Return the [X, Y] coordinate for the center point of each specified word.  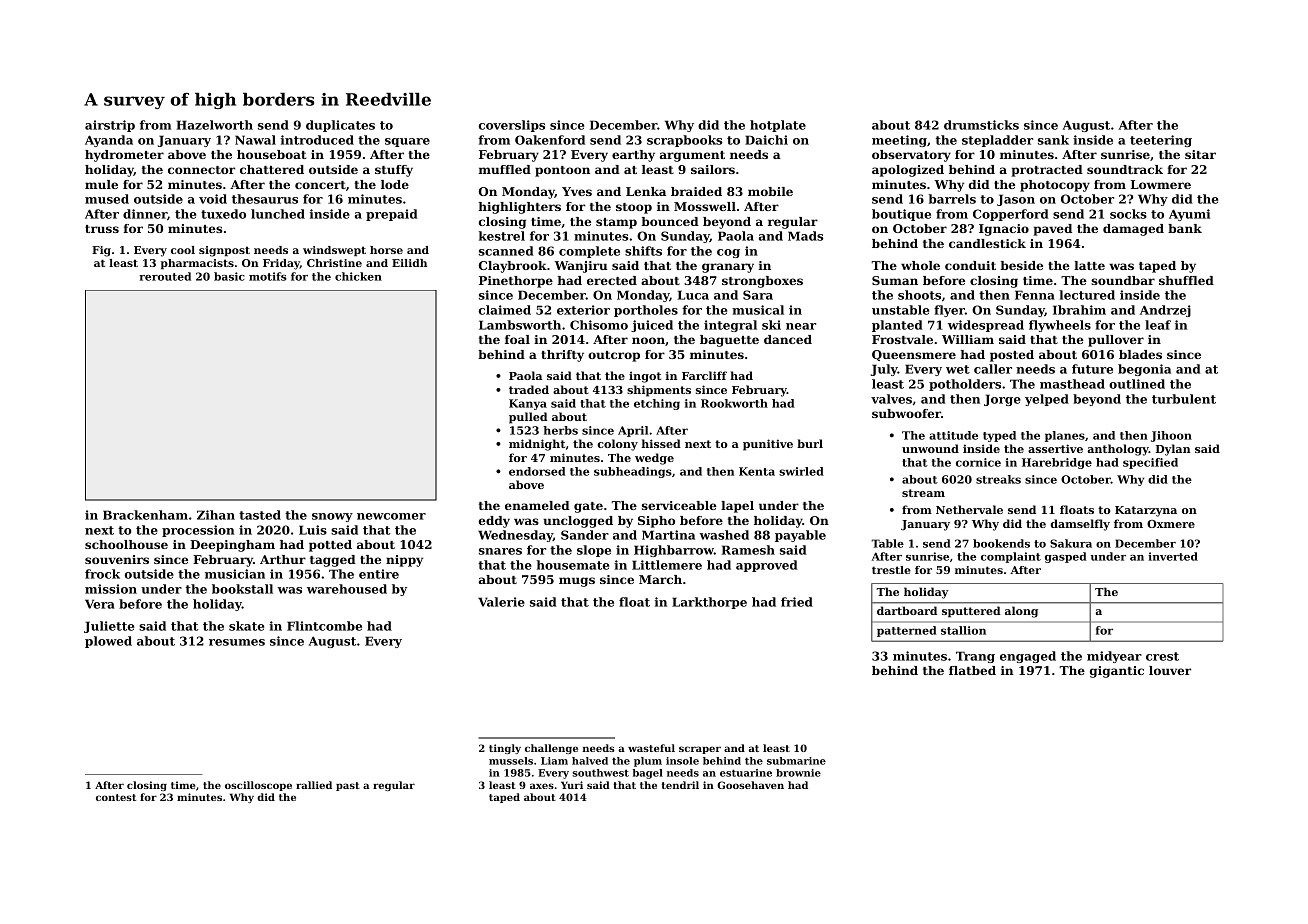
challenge [551, 749]
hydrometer [124, 156]
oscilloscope [258, 786]
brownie [798, 773]
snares [500, 551]
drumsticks [981, 125]
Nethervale [969, 509]
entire [379, 574]
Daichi [766, 140]
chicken [358, 276]
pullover [1116, 341]
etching [657, 404]
